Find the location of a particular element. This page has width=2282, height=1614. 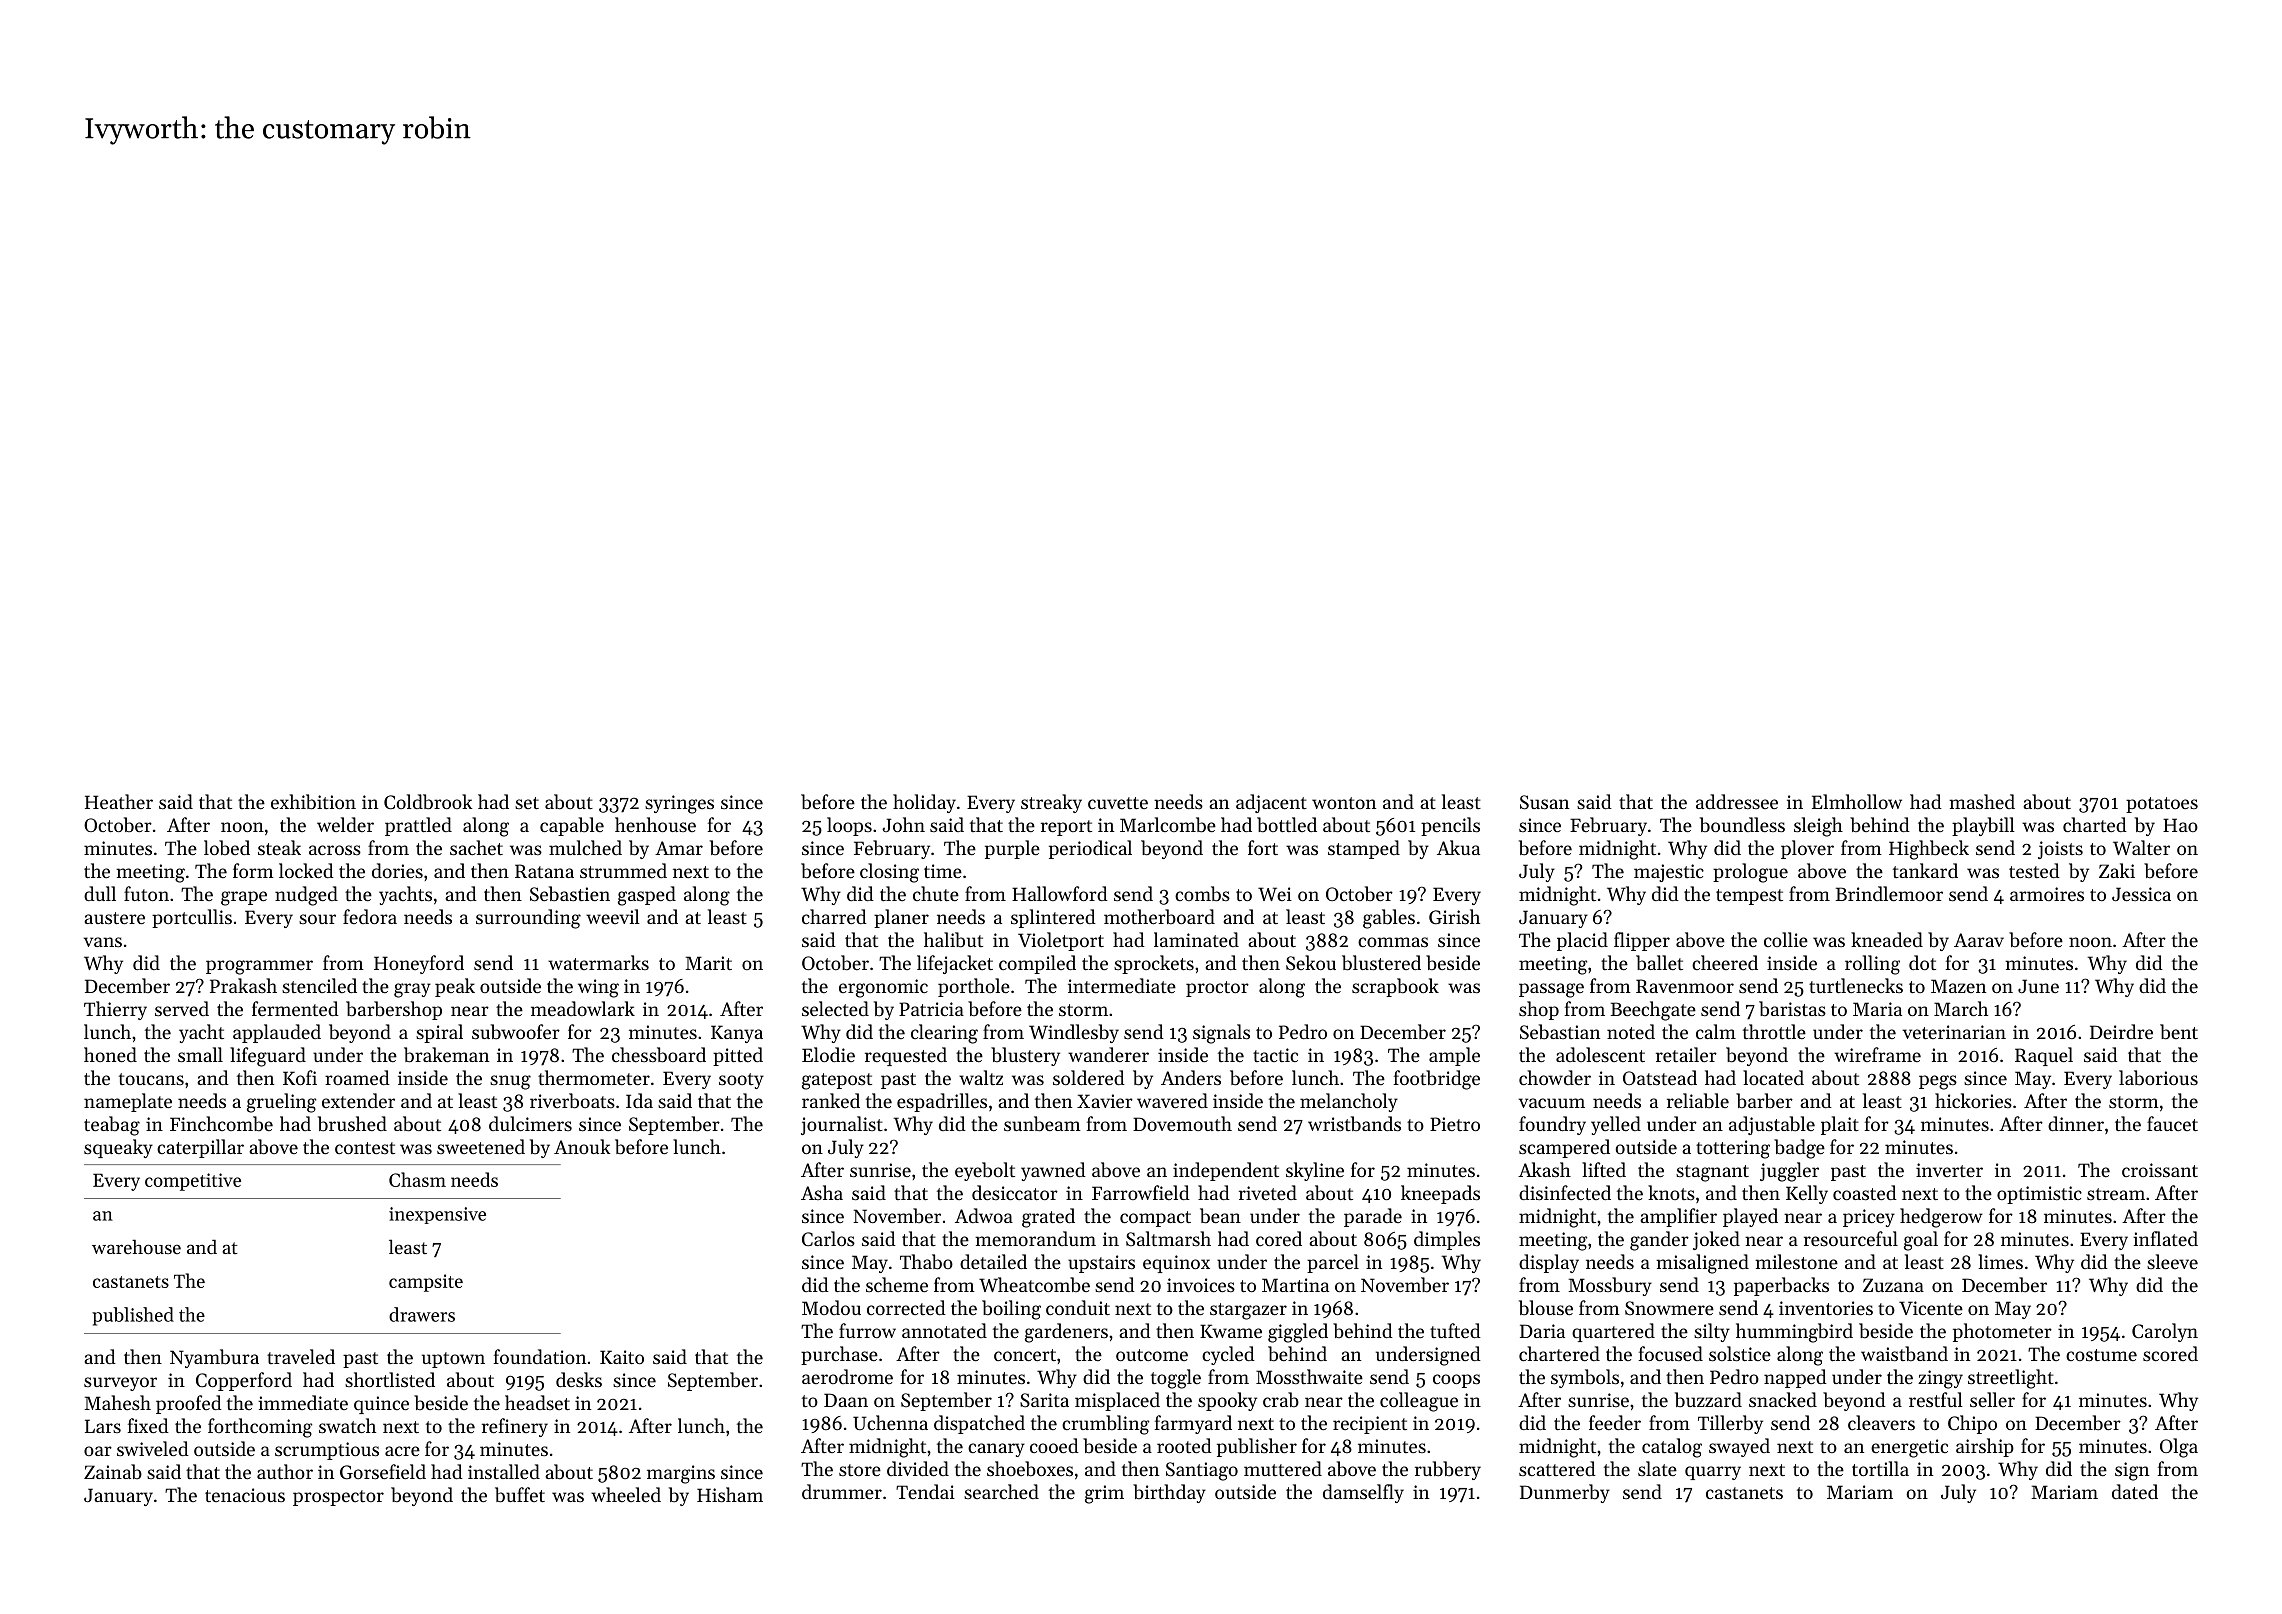

Marit is located at coordinates (708, 963).
